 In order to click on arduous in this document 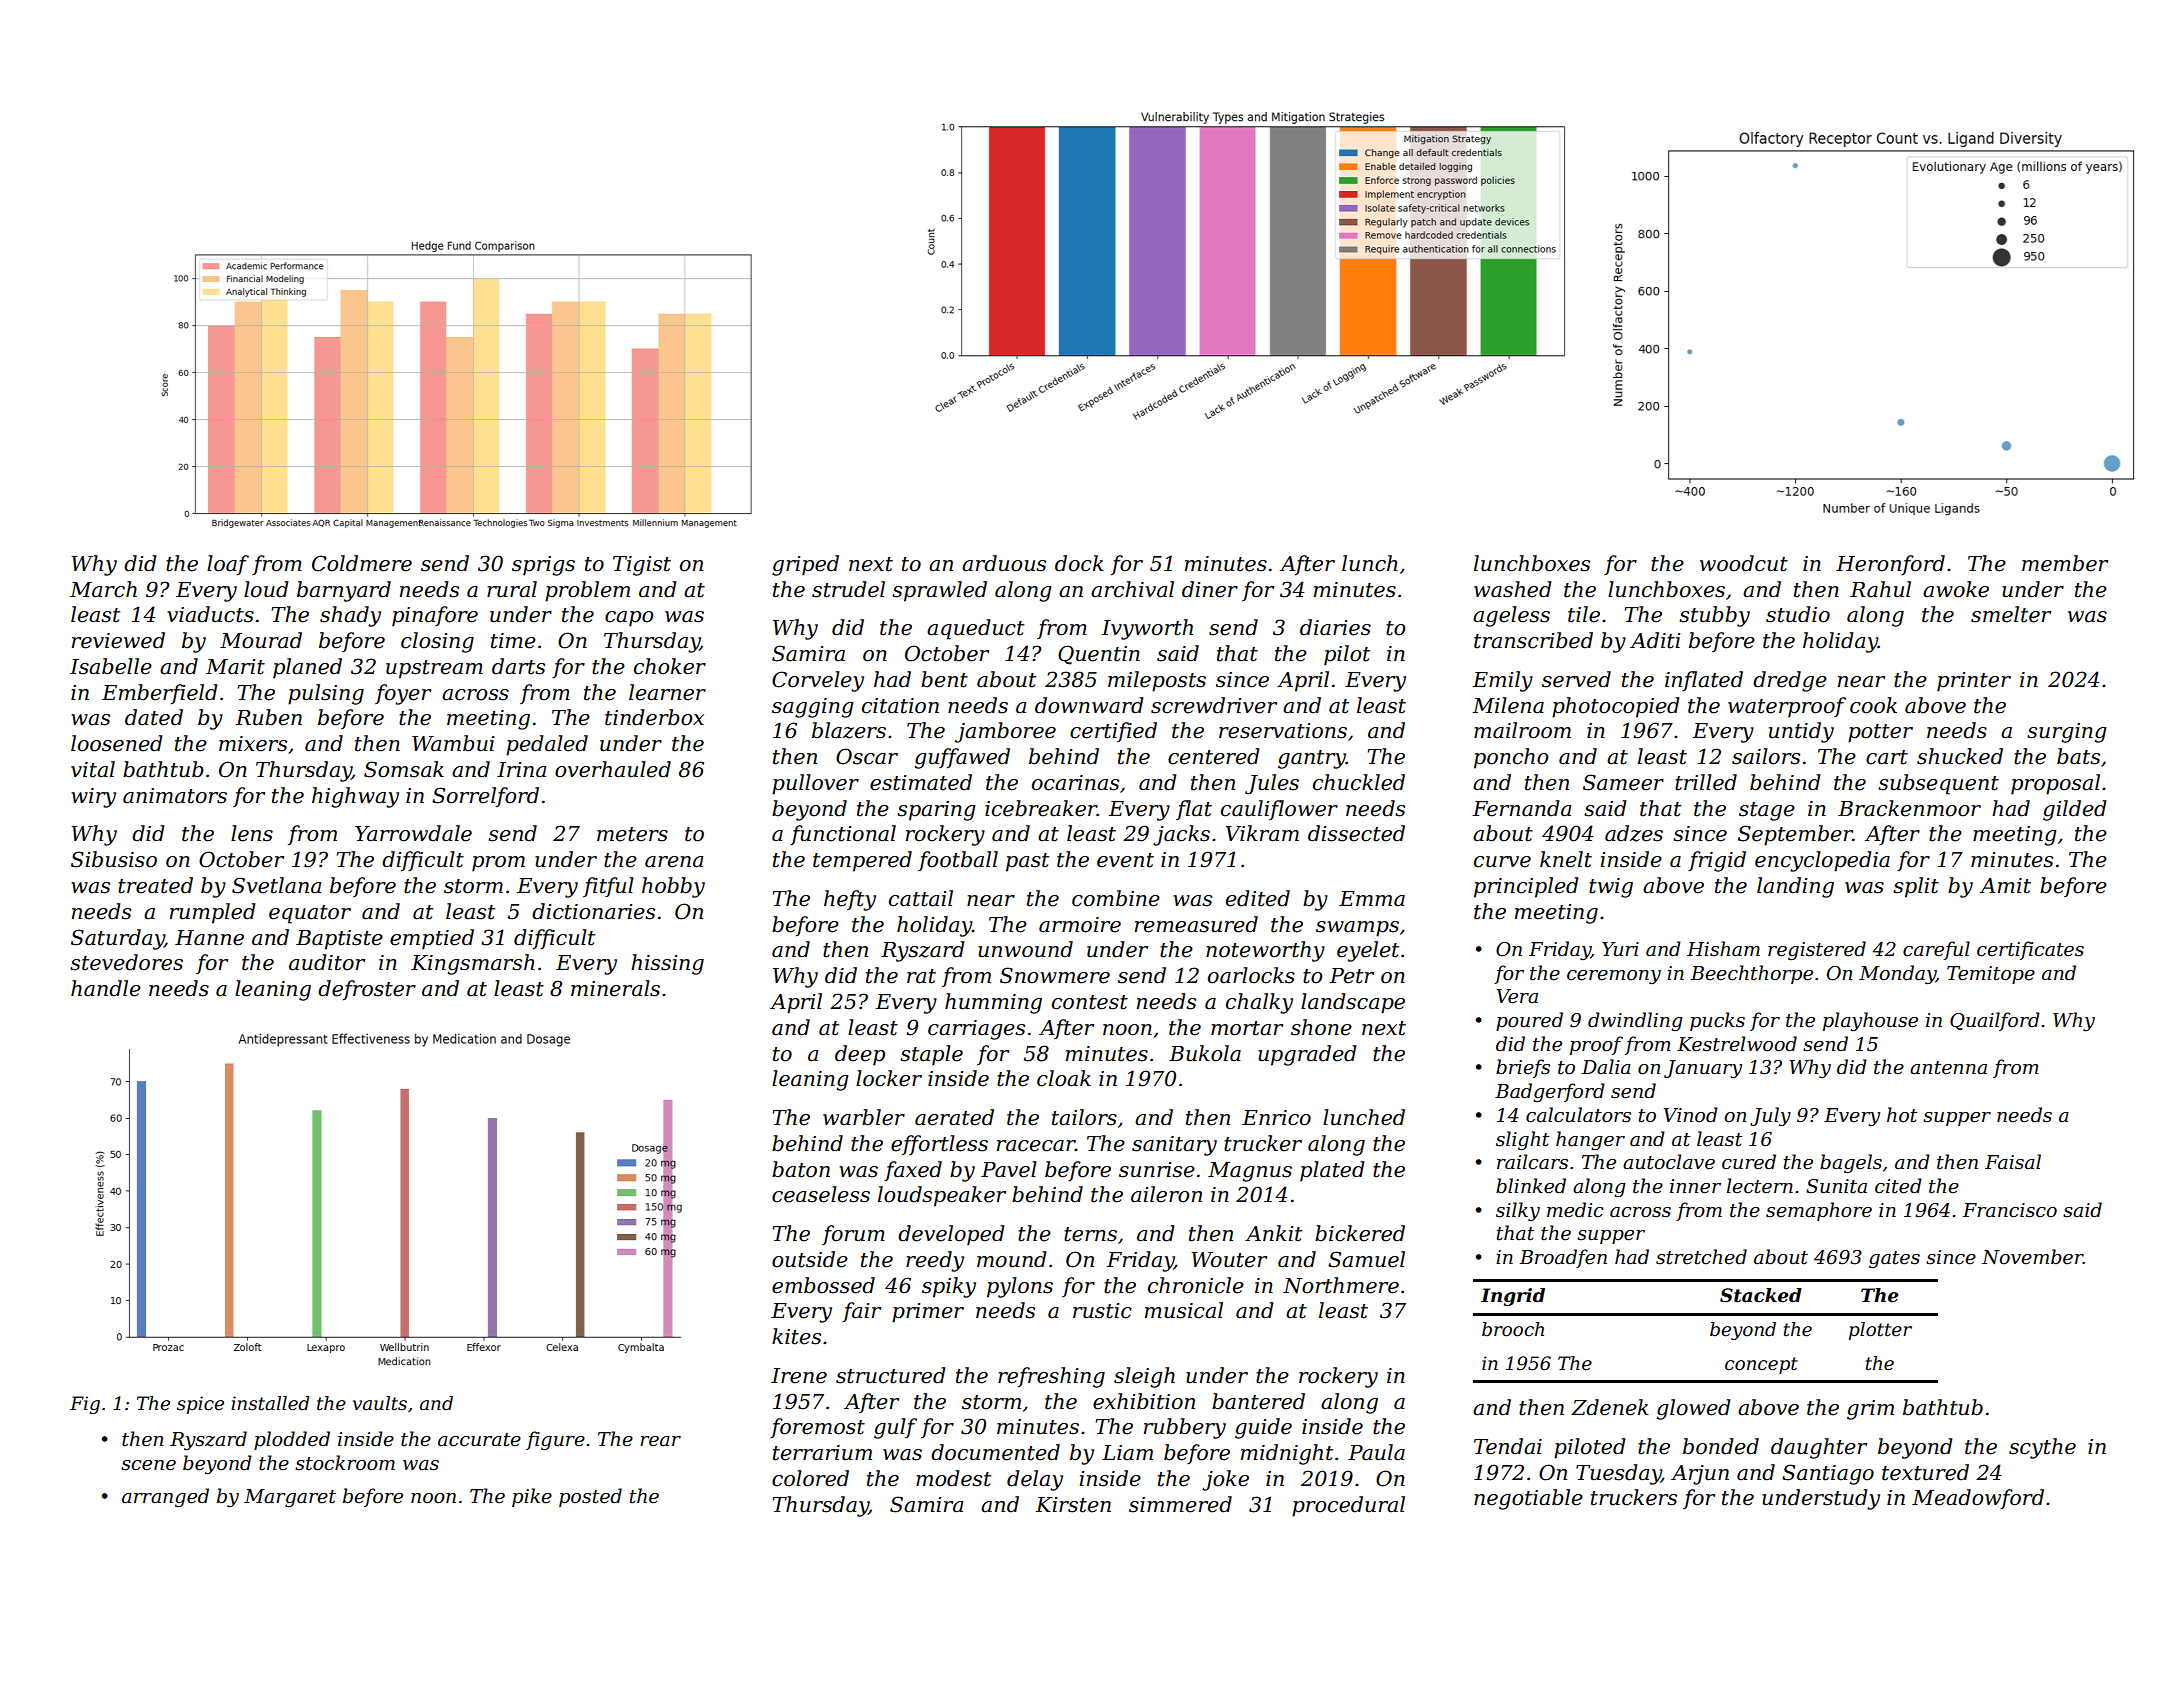, I will do `click(1004, 563)`.
